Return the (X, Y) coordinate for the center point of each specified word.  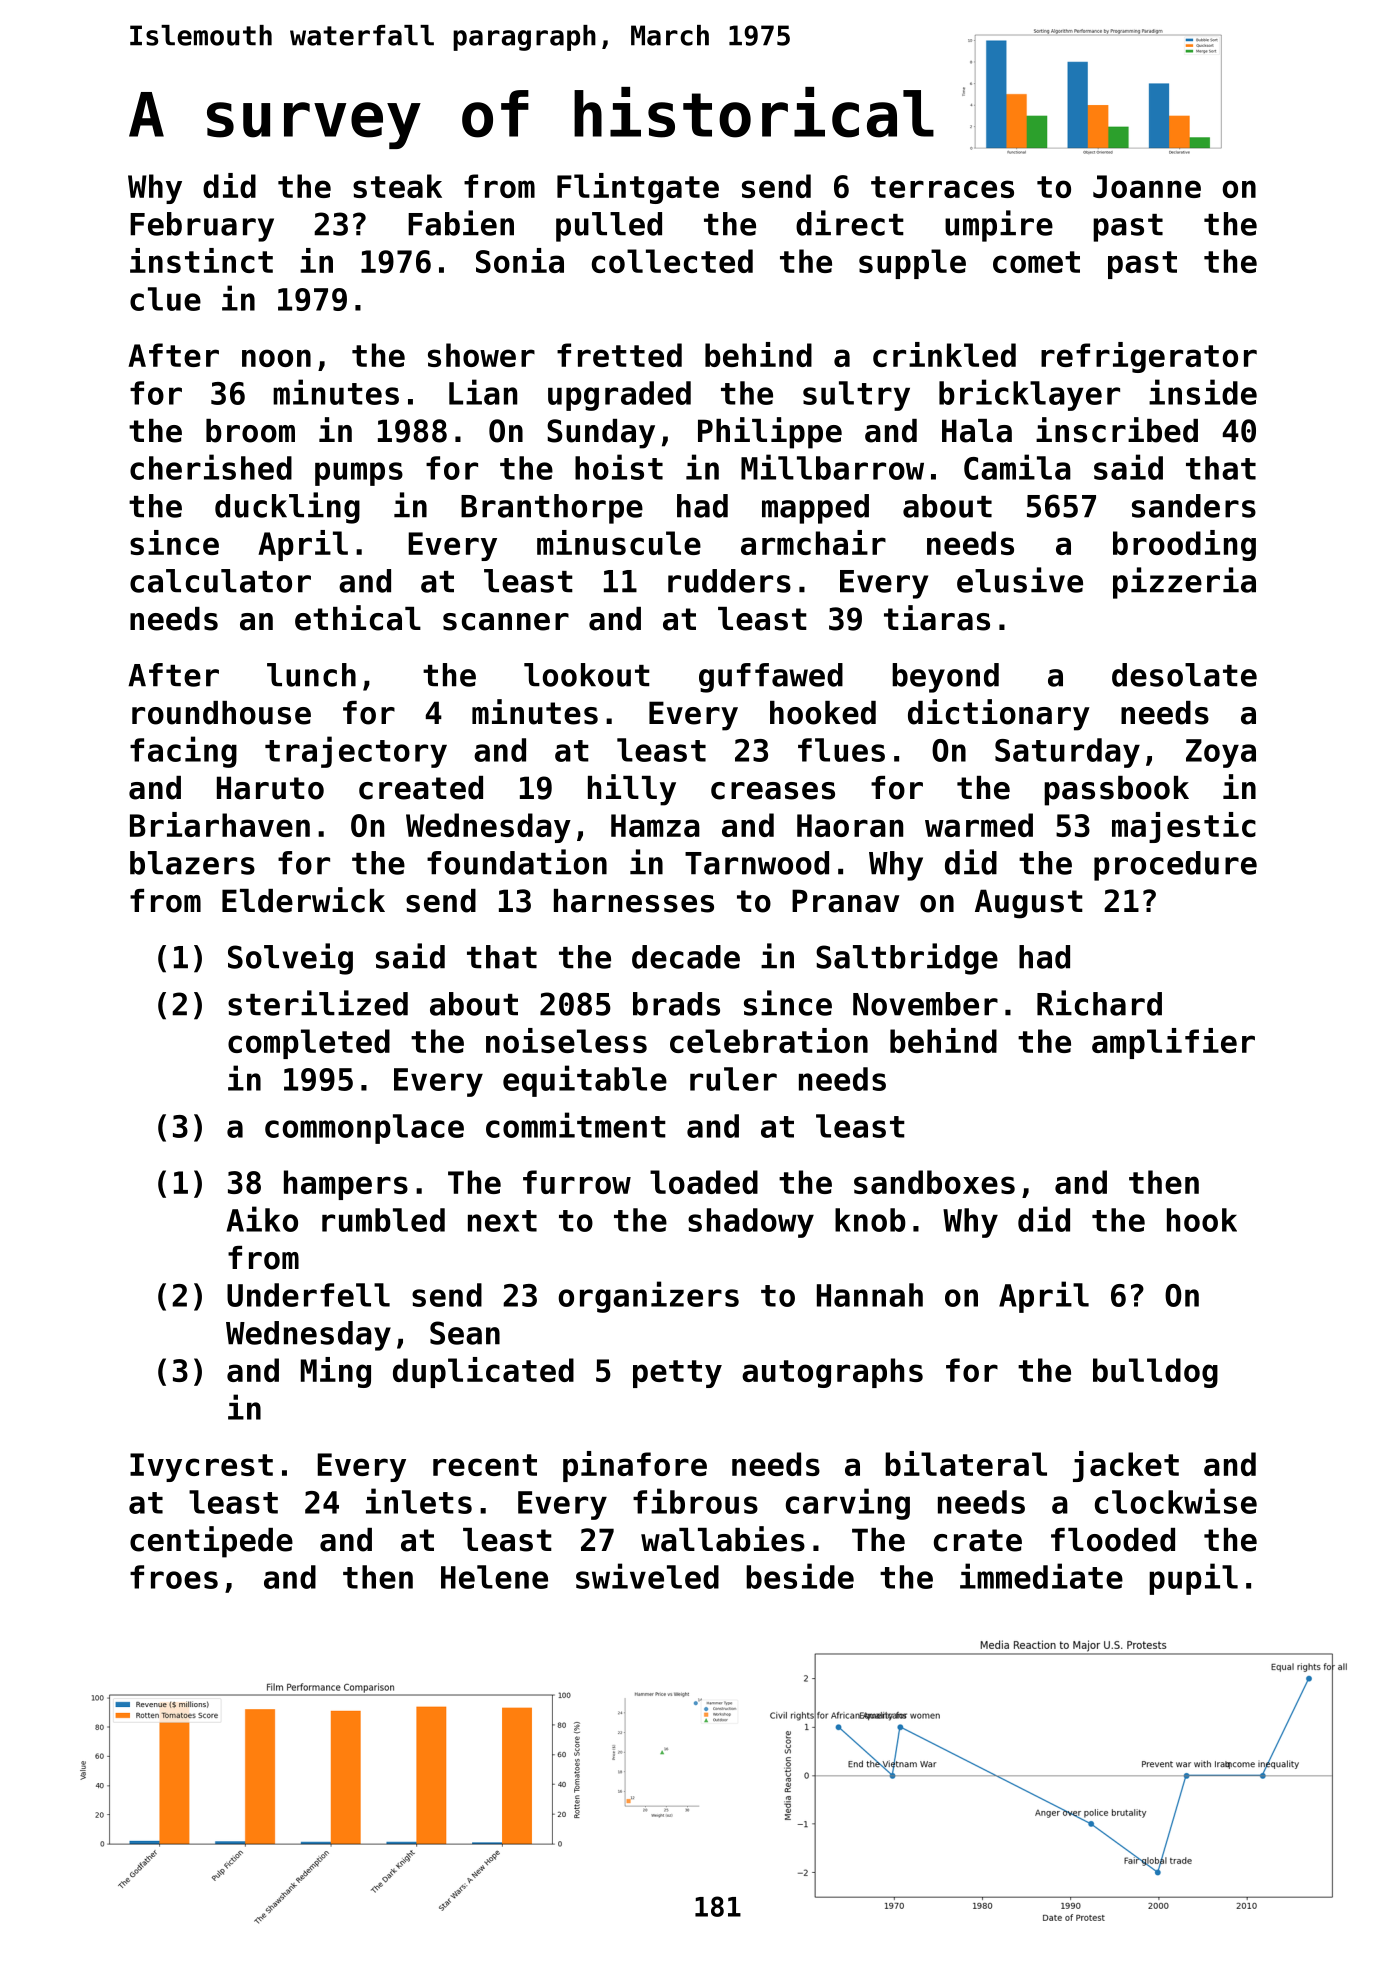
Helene (494, 1577)
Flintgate (638, 188)
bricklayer (1029, 395)
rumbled (383, 1220)
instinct (201, 260)
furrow (577, 1182)
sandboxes (934, 1182)
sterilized (318, 1003)
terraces (942, 187)
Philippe (770, 433)
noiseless (566, 1040)
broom (250, 431)
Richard (1099, 1003)
